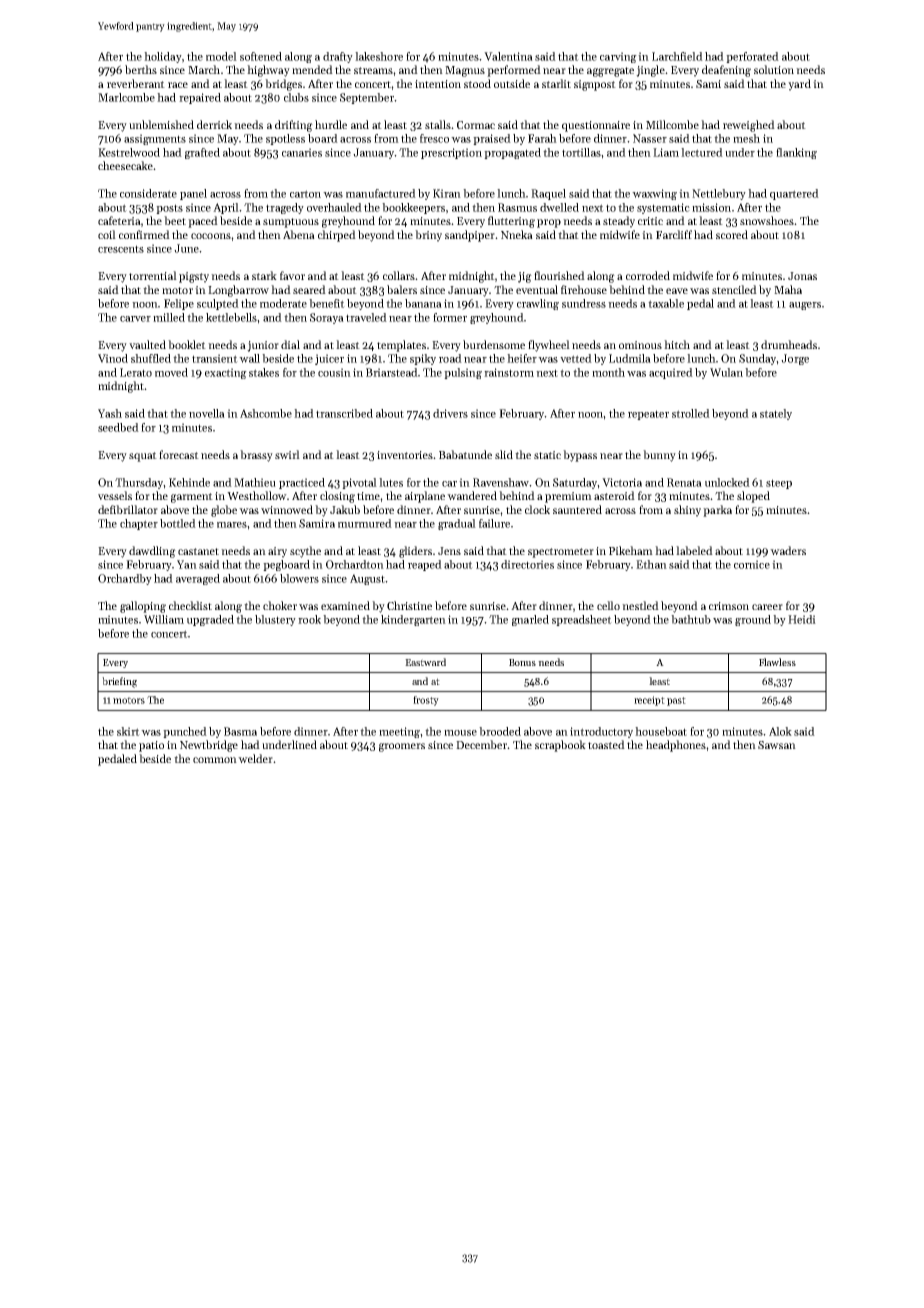 The height and width of the image is (1308, 924). What do you see at coordinates (640, 605) in the image?
I see `nestled` at bounding box center [640, 605].
